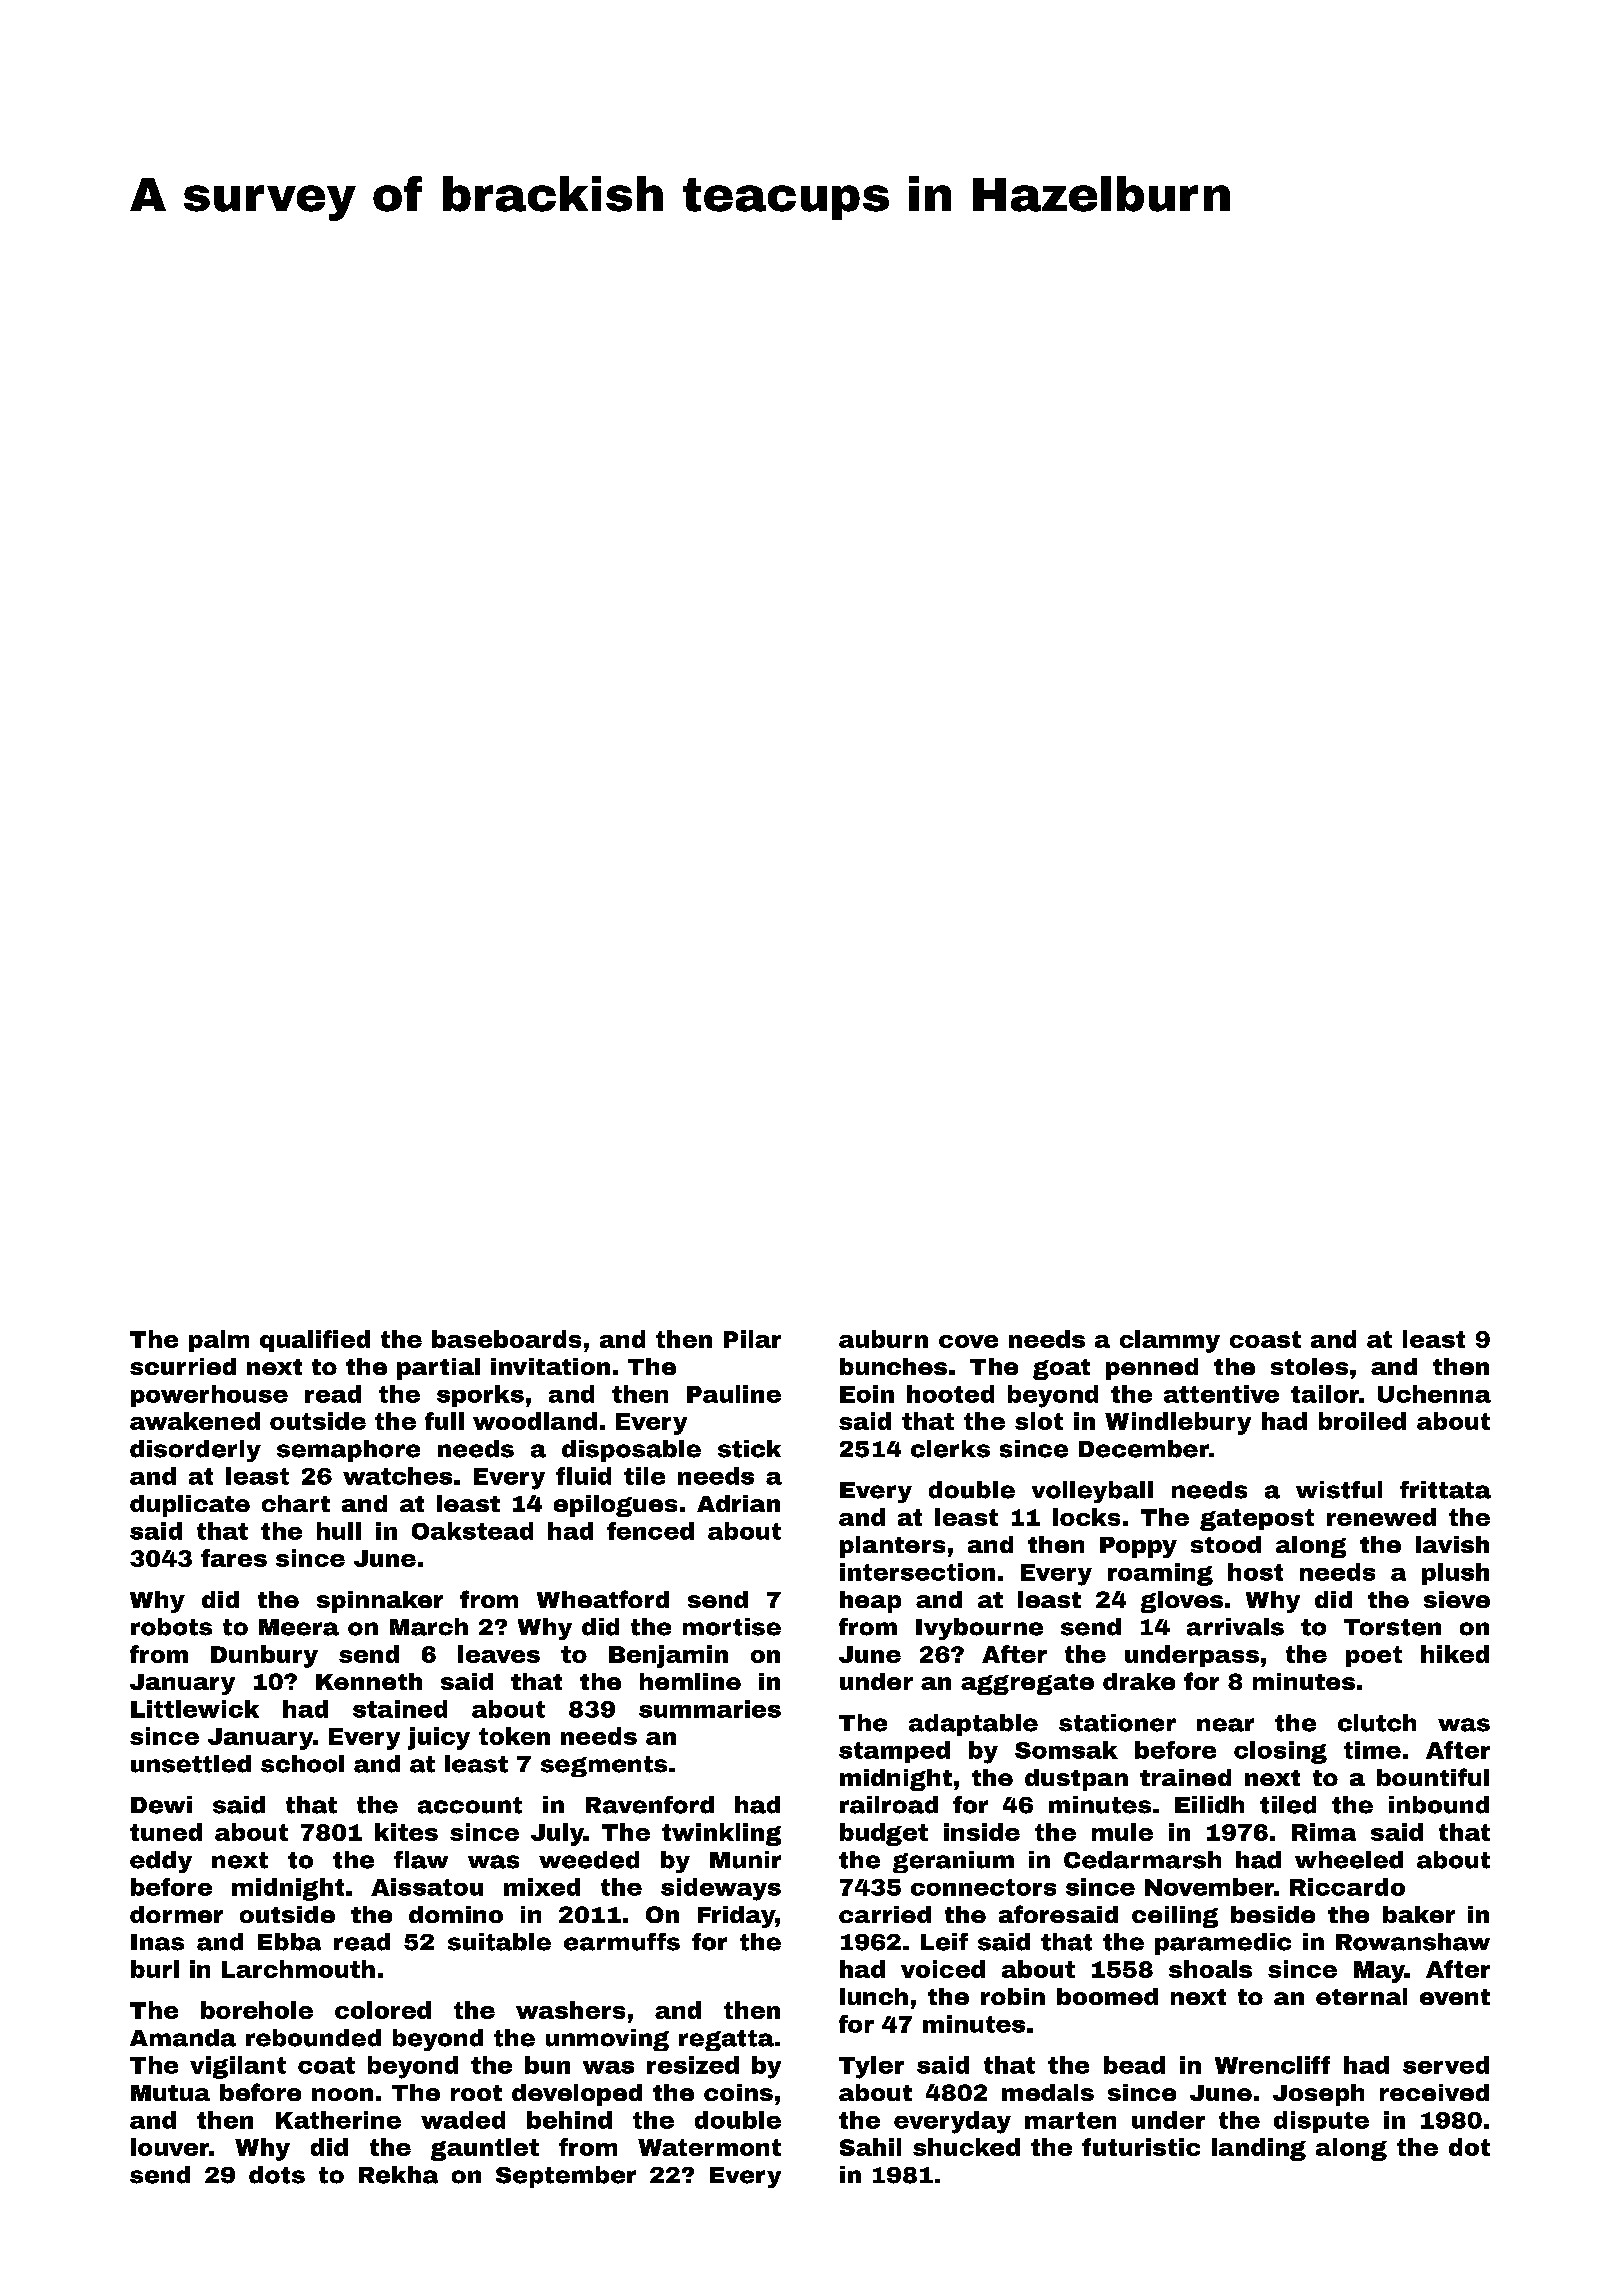 The height and width of the screenshot is (2292, 1620). What do you see at coordinates (1259, 2149) in the screenshot?
I see `landing` at bounding box center [1259, 2149].
